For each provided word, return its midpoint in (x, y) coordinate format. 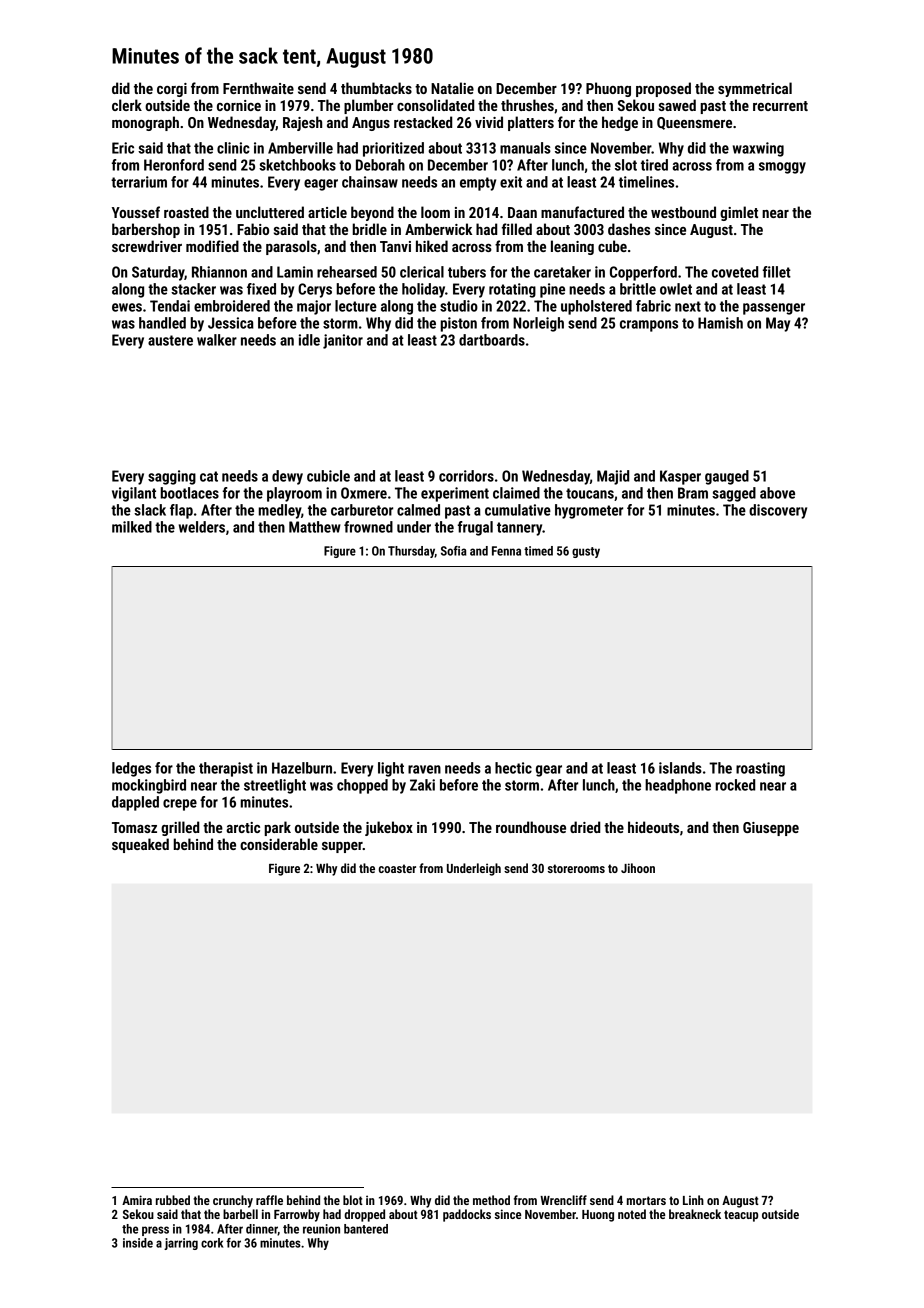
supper (342, 847)
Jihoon (638, 868)
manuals (525, 148)
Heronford (174, 165)
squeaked (140, 845)
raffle (269, 1200)
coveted (735, 272)
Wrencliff (563, 1200)
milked (132, 527)
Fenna (506, 551)
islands (680, 768)
